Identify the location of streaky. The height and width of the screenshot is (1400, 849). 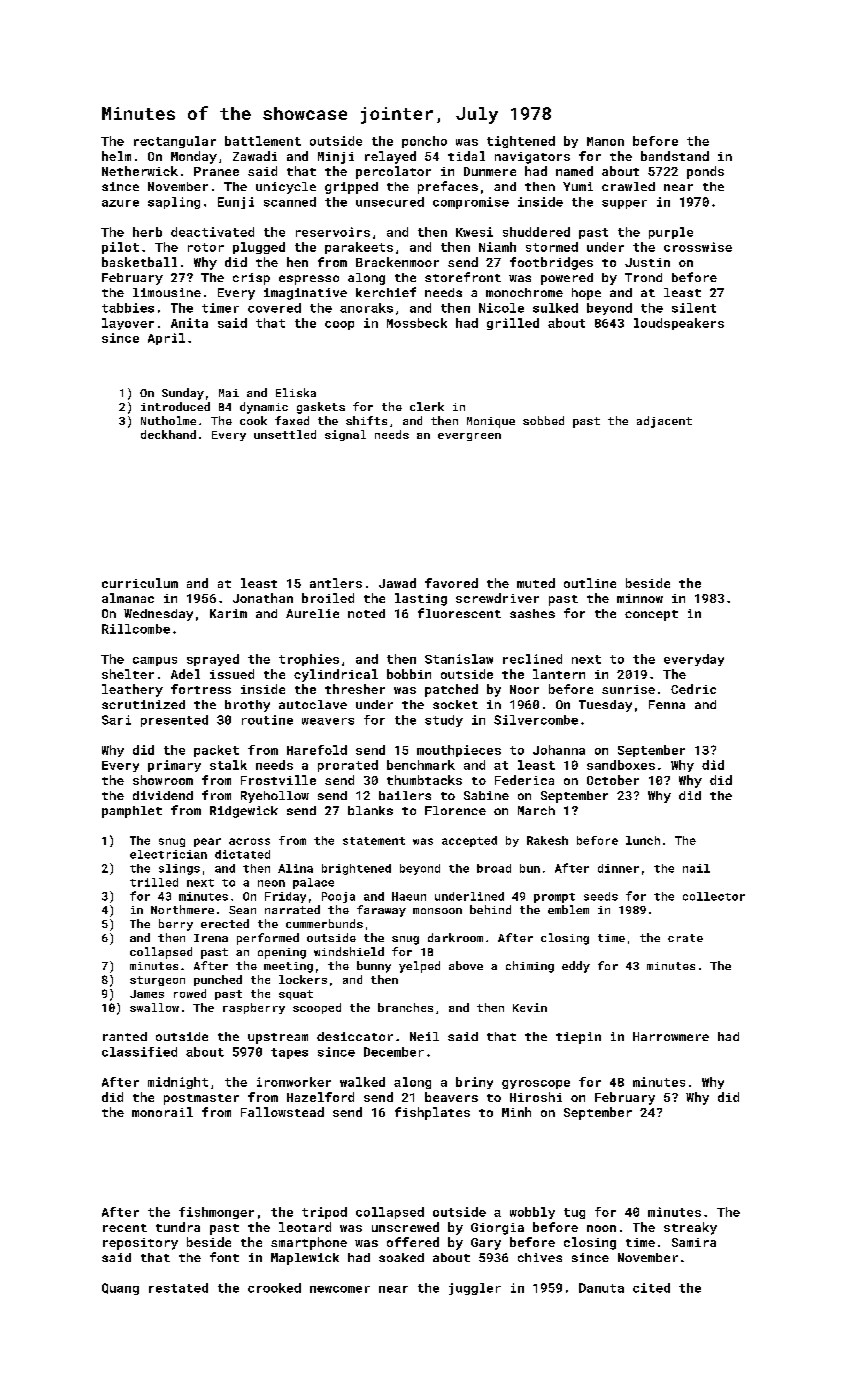
(690, 1228).
